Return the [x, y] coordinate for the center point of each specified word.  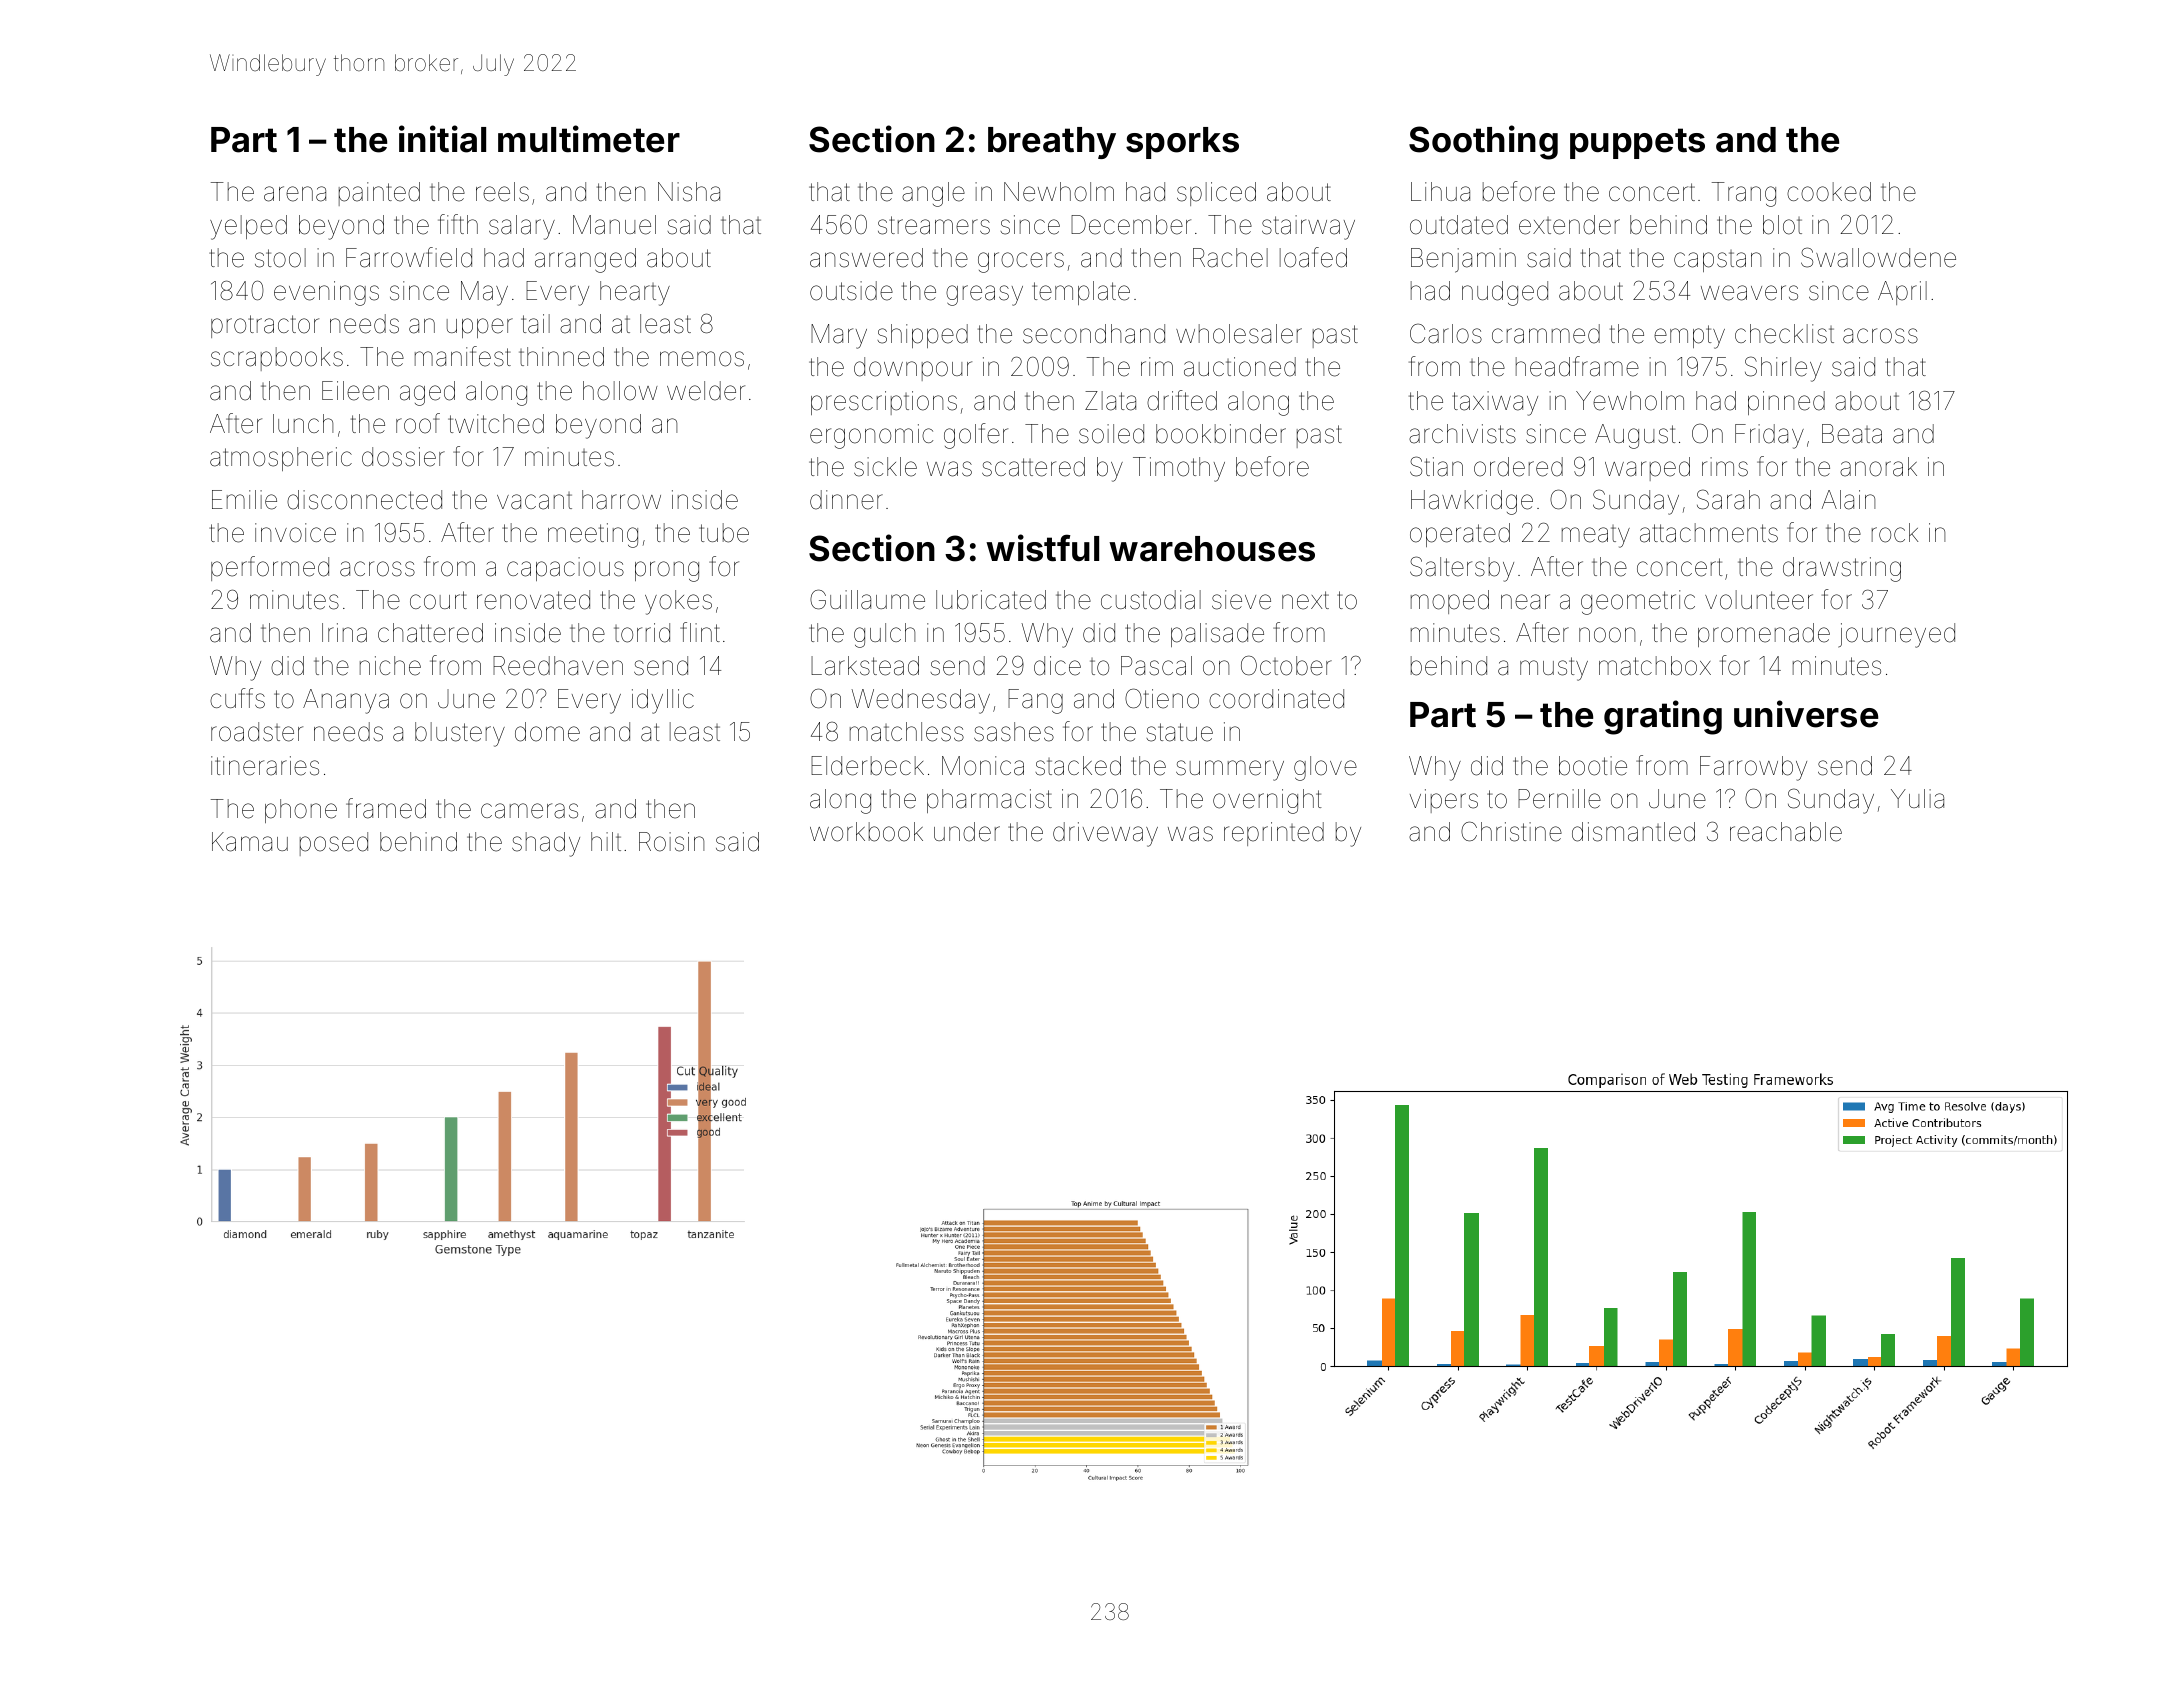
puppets [1637, 143]
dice [1057, 666]
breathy [1052, 143]
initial [442, 139]
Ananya [346, 701]
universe [1806, 714]
